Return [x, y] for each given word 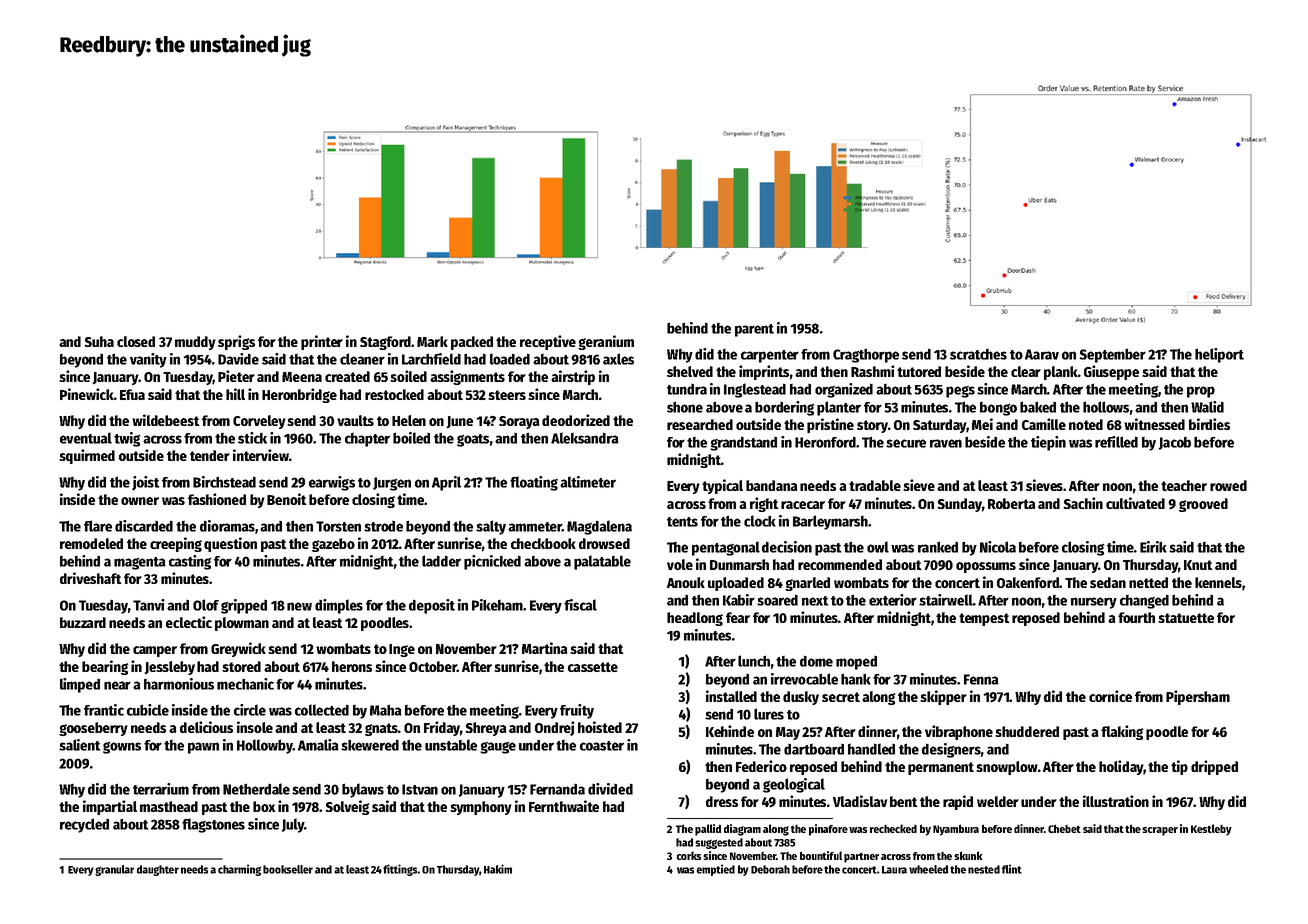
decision [787, 547]
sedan [1108, 582]
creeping [176, 544]
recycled [84, 825]
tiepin [1048, 443]
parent [754, 330]
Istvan [420, 789]
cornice [1110, 696]
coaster [602, 746]
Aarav [1042, 354]
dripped [1214, 767]
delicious [206, 727]
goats [473, 440]
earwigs [332, 483]
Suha [99, 341]
